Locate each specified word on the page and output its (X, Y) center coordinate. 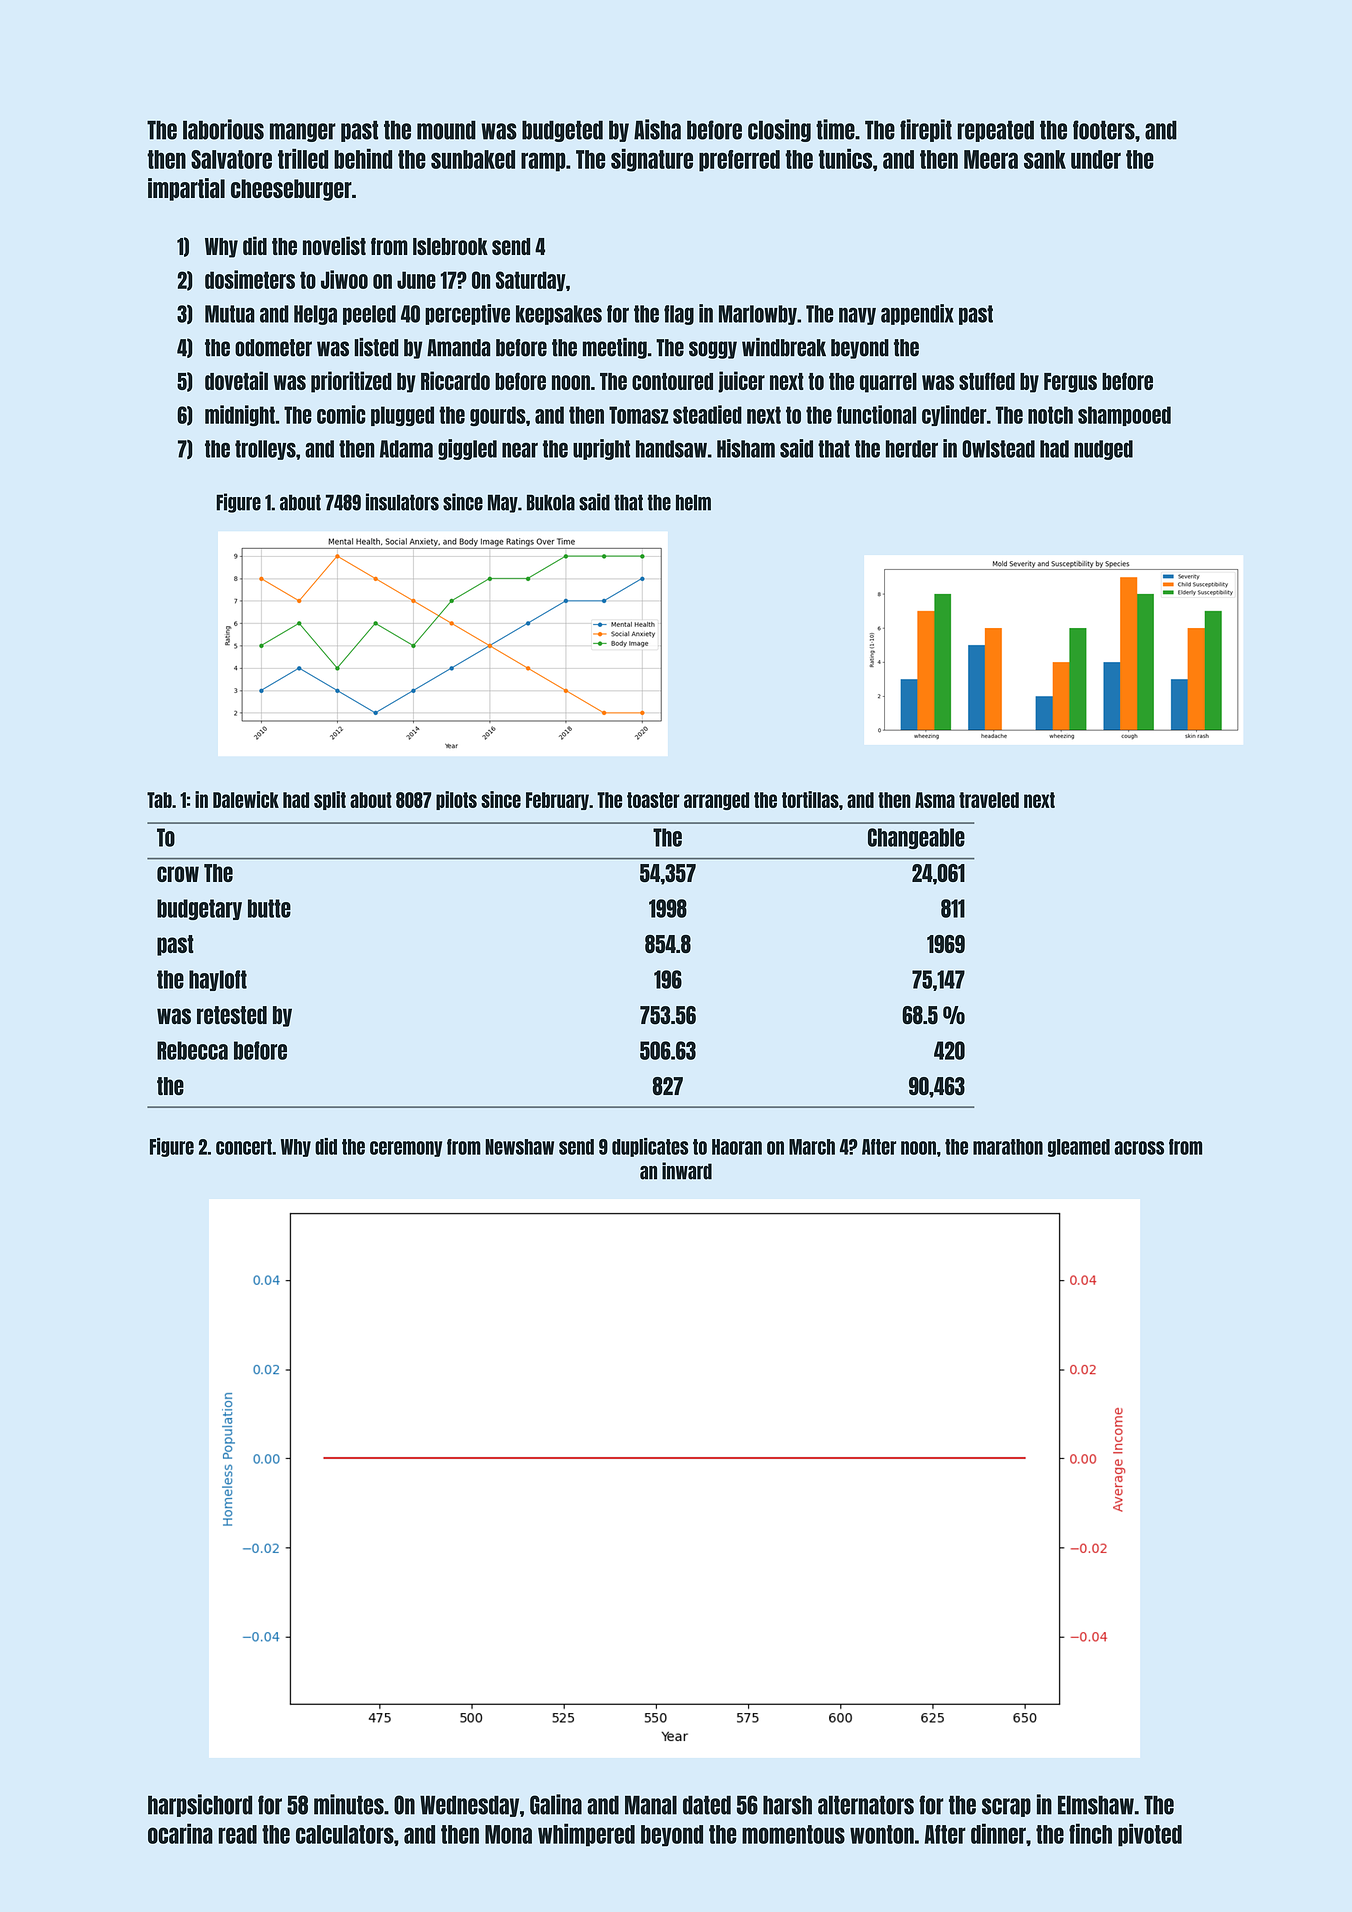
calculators (345, 1834)
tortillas (810, 799)
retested (232, 1015)
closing (779, 130)
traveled (989, 800)
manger (303, 132)
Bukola (551, 502)
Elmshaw (1096, 1805)
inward (687, 1171)
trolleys (265, 450)
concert (244, 1147)
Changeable (916, 838)
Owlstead (998, 449)
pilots (456, 800)
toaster (653, 800)
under (1096, 159)
